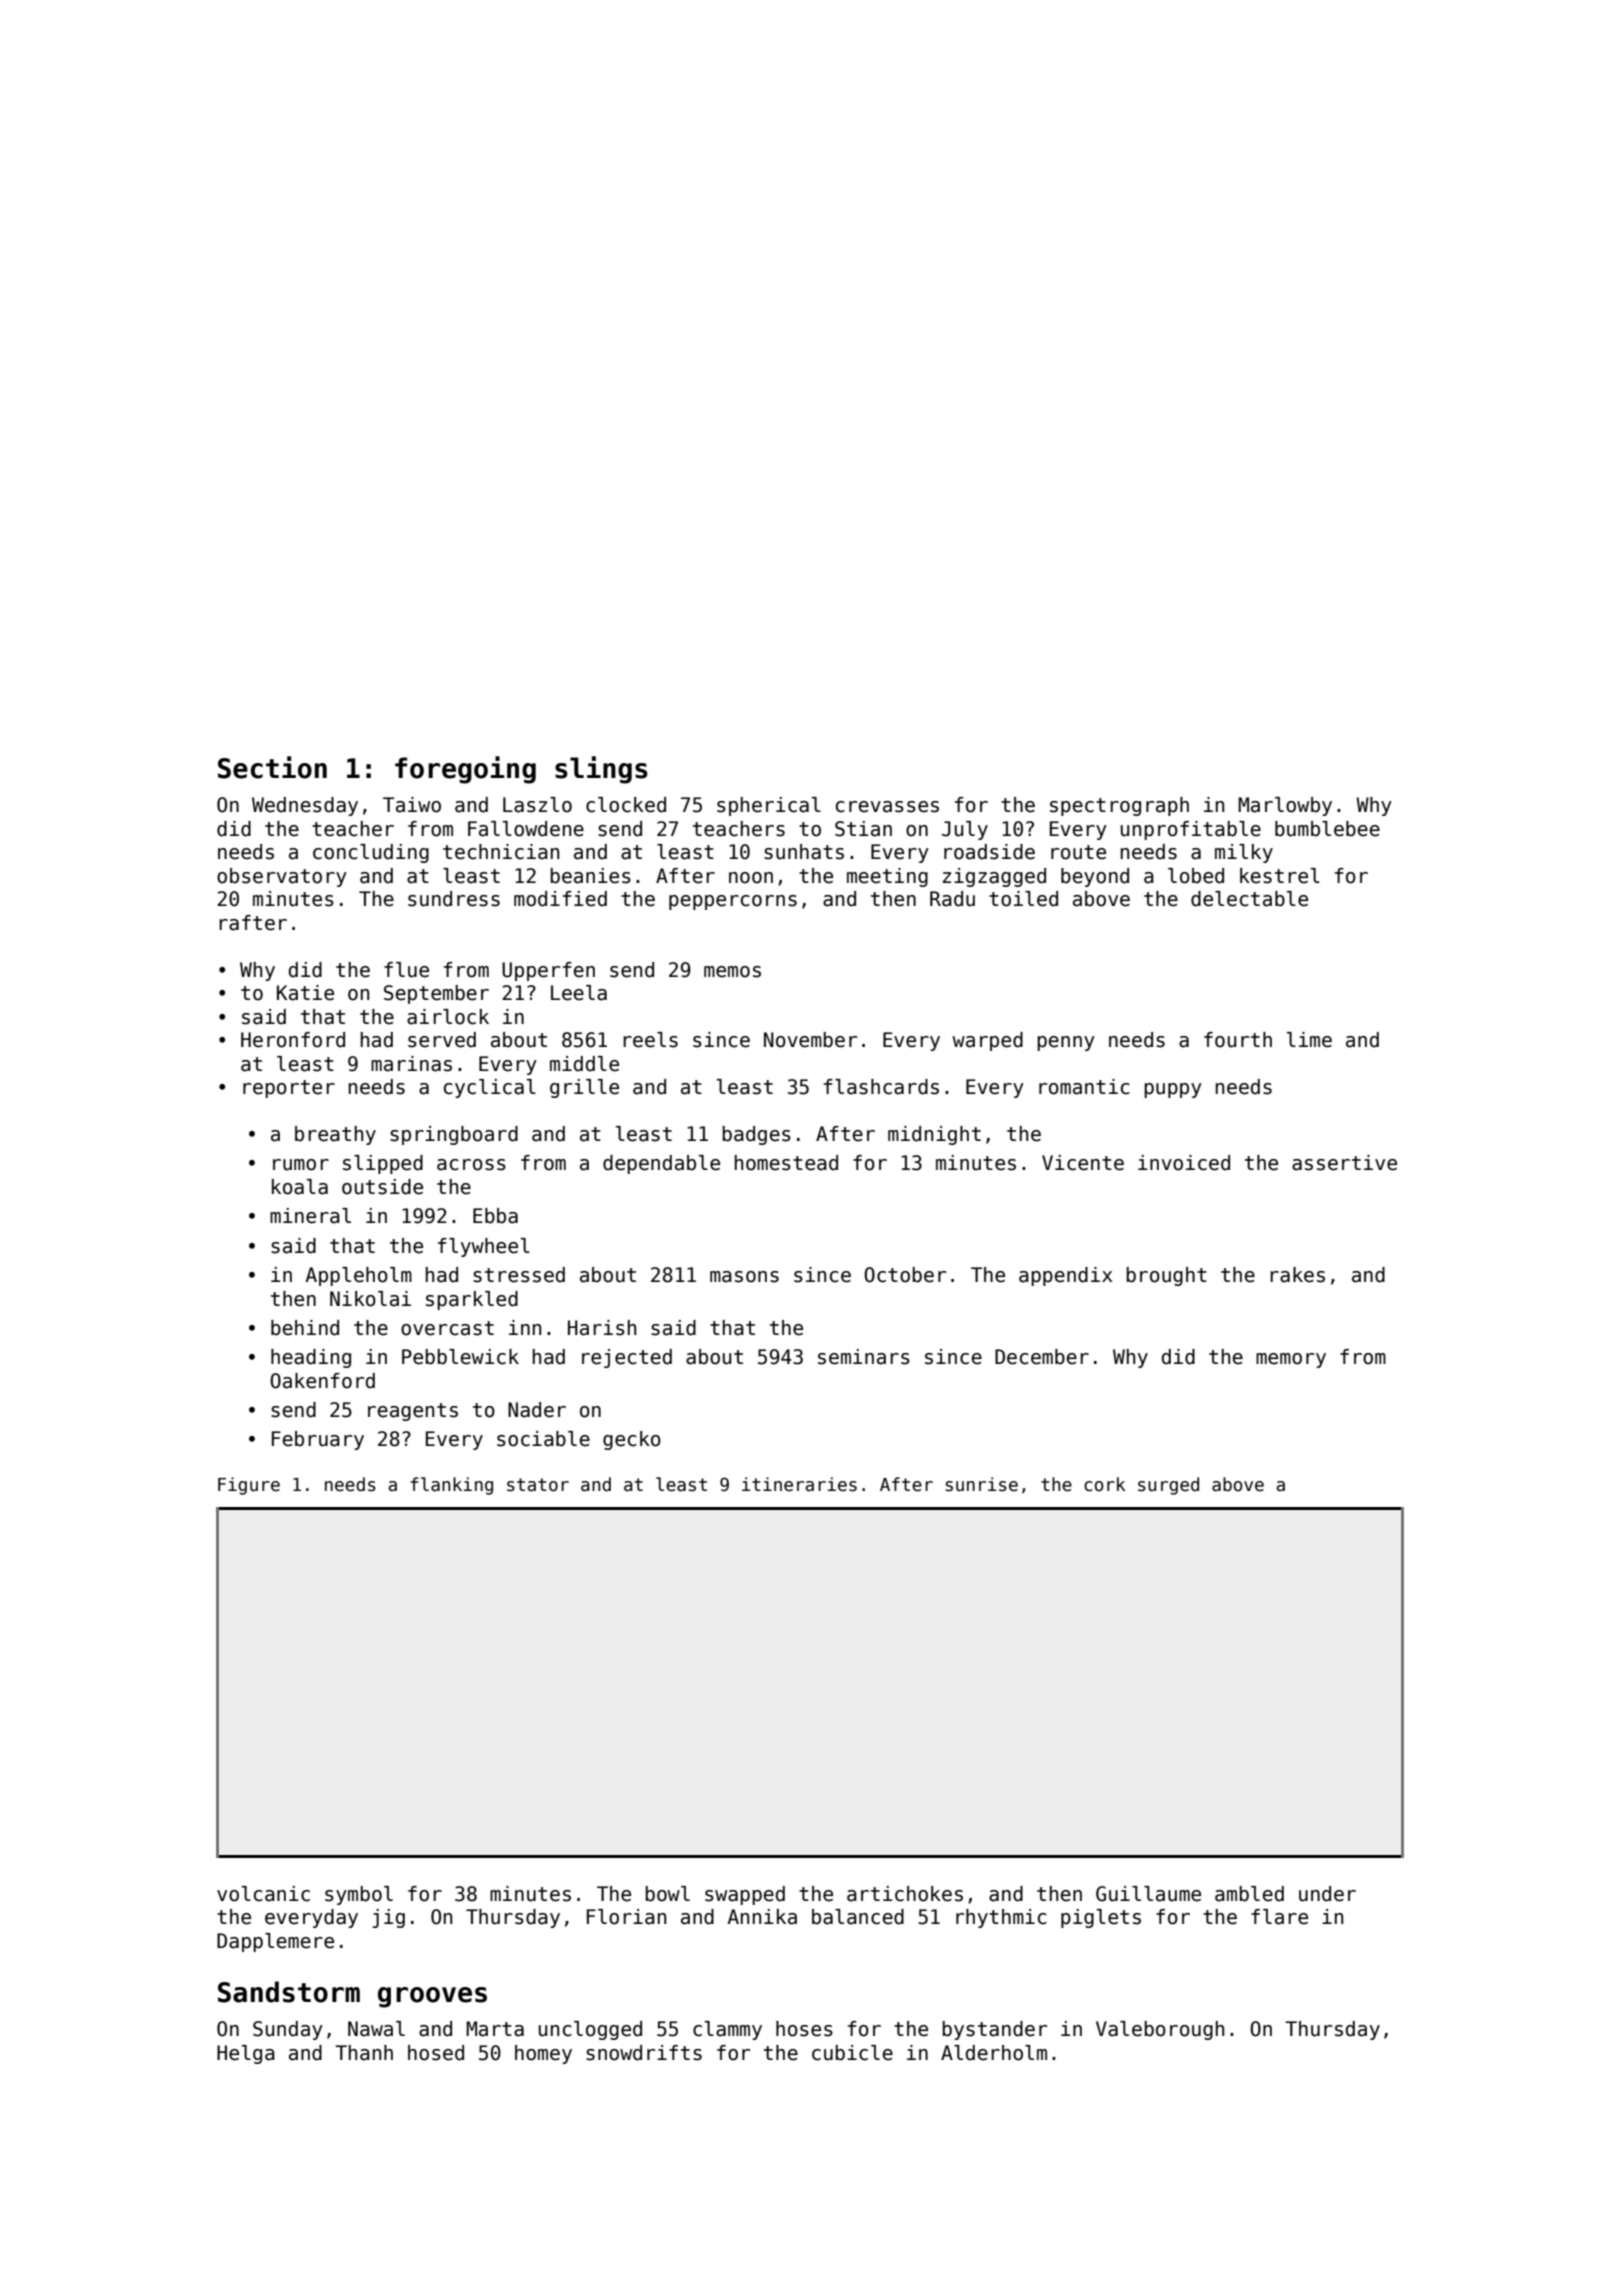  What do you see at coordinates (757, 1135) in the screenshot?
I see `badges` at bounding box center [757, 1135].
